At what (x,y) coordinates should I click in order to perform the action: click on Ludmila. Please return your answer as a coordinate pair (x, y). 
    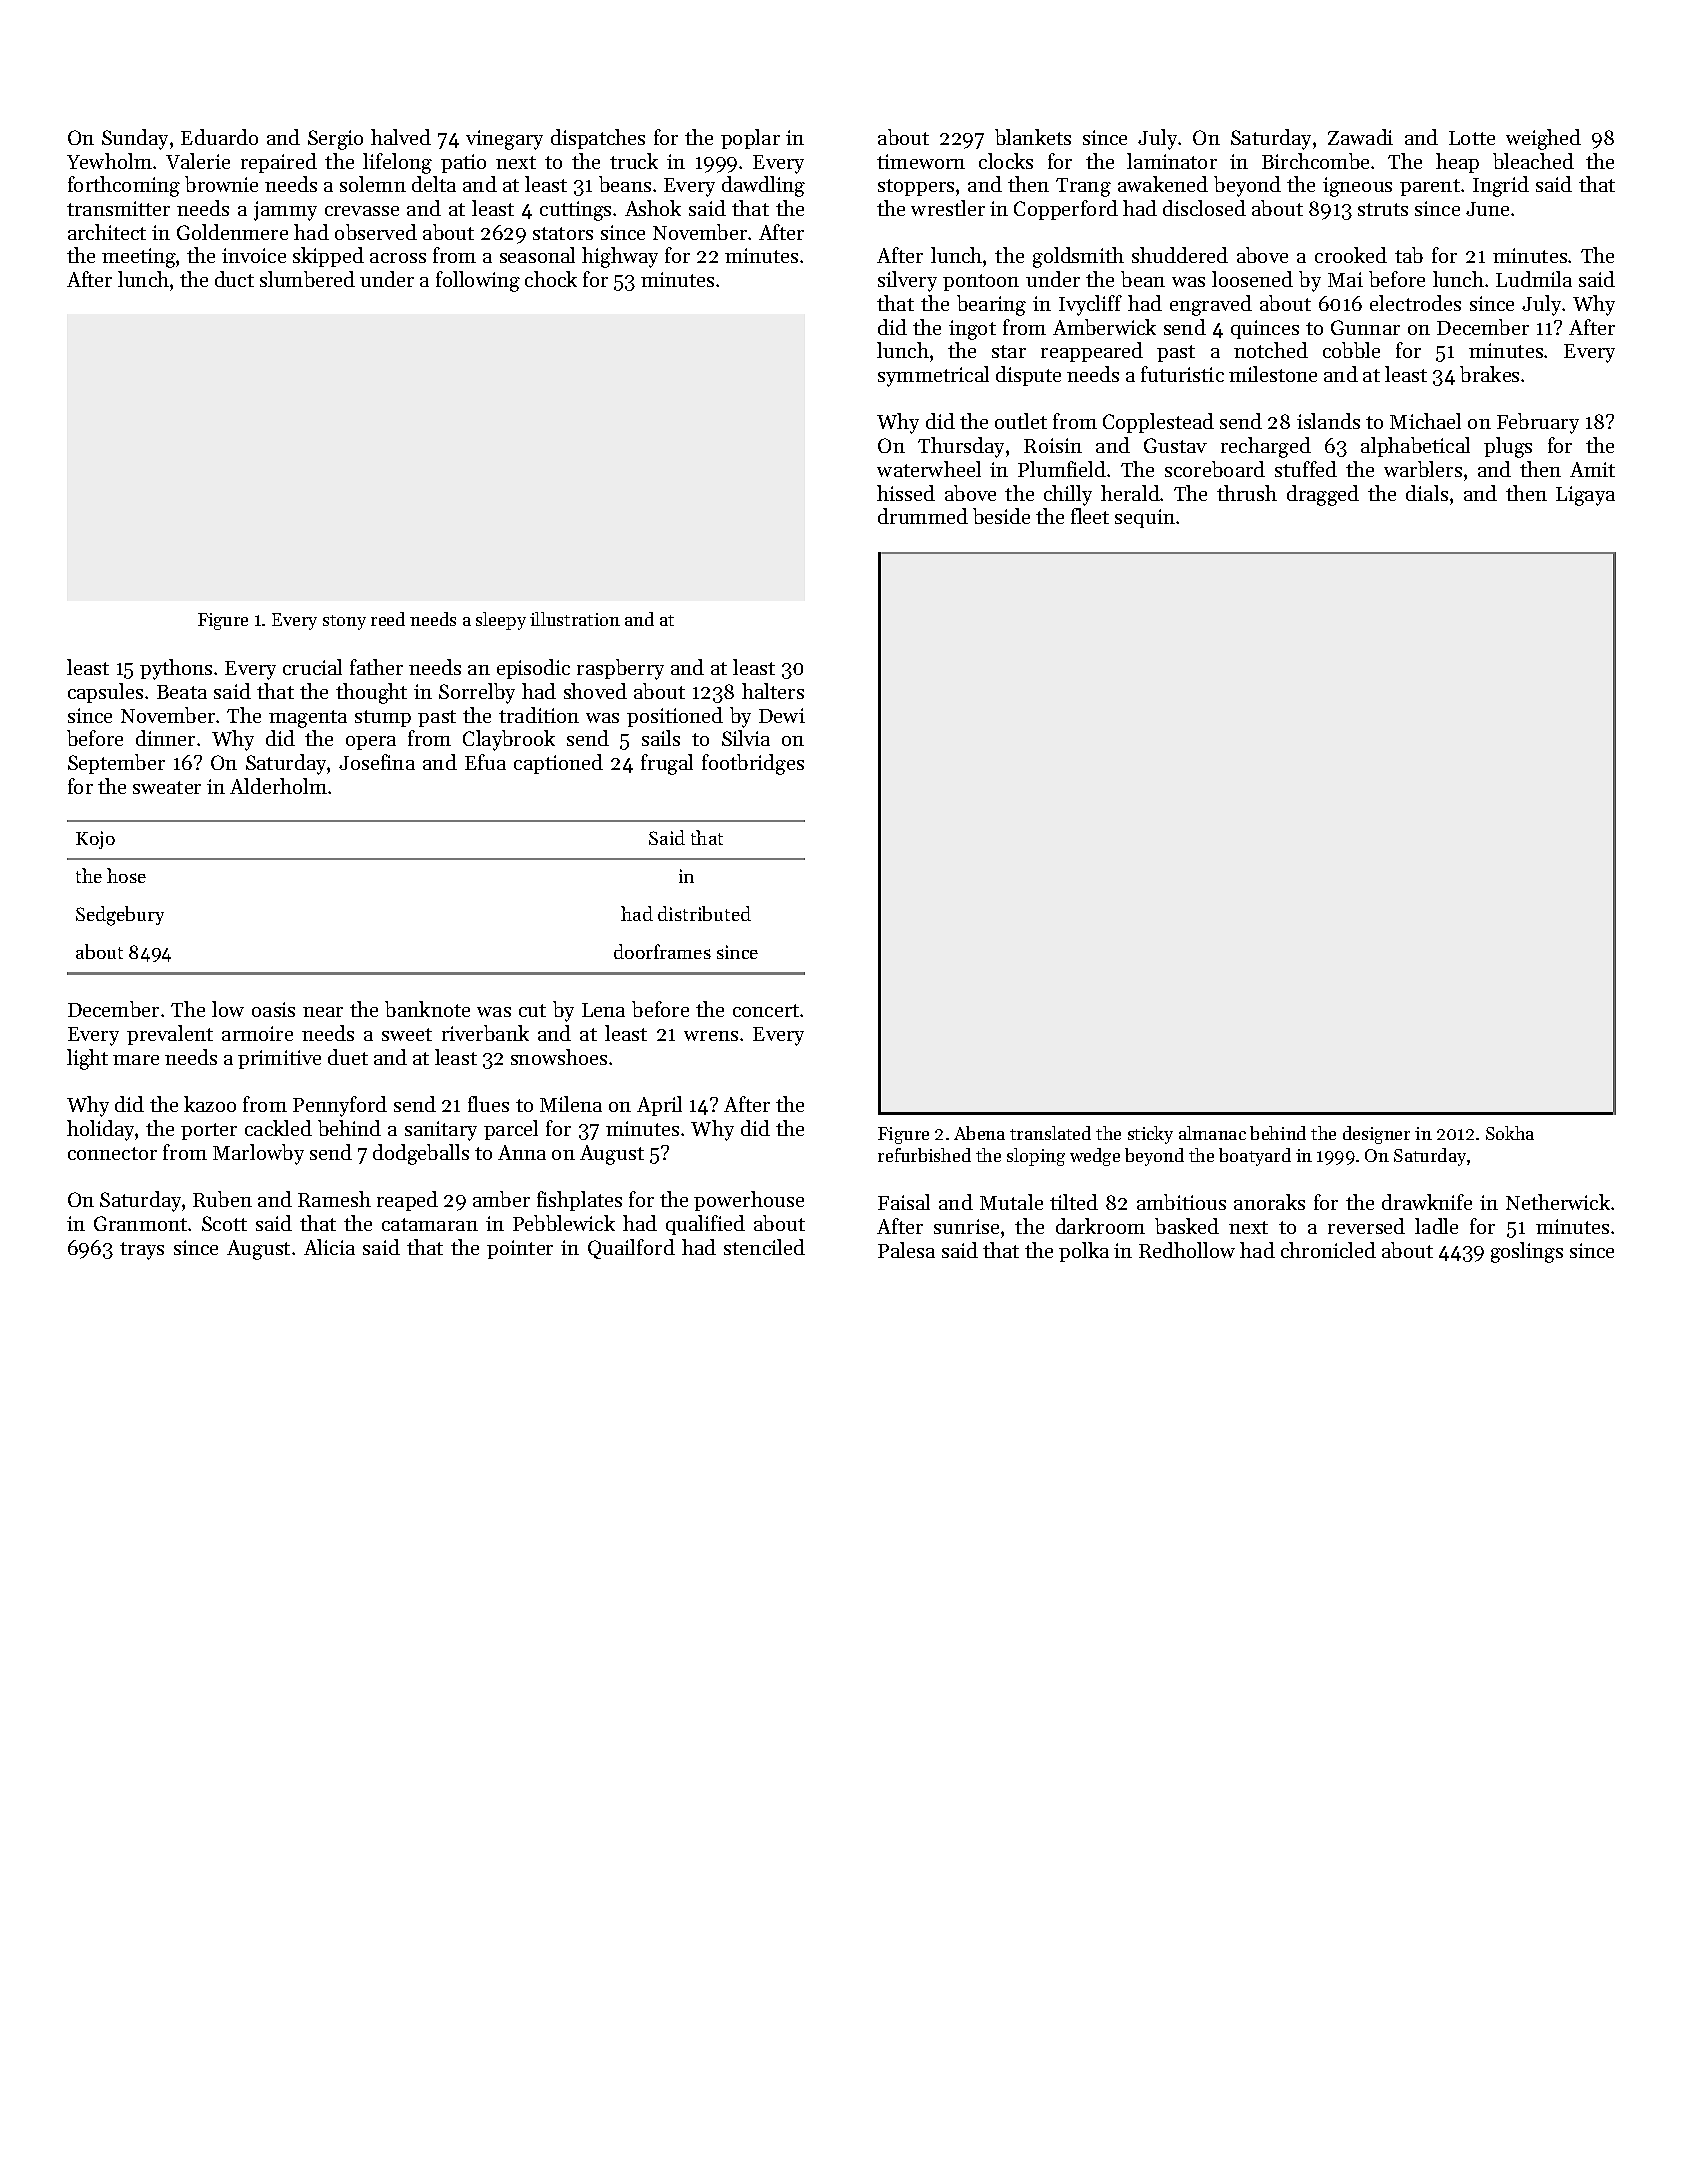
    Looking at the image, I should click on (1534, 279).
